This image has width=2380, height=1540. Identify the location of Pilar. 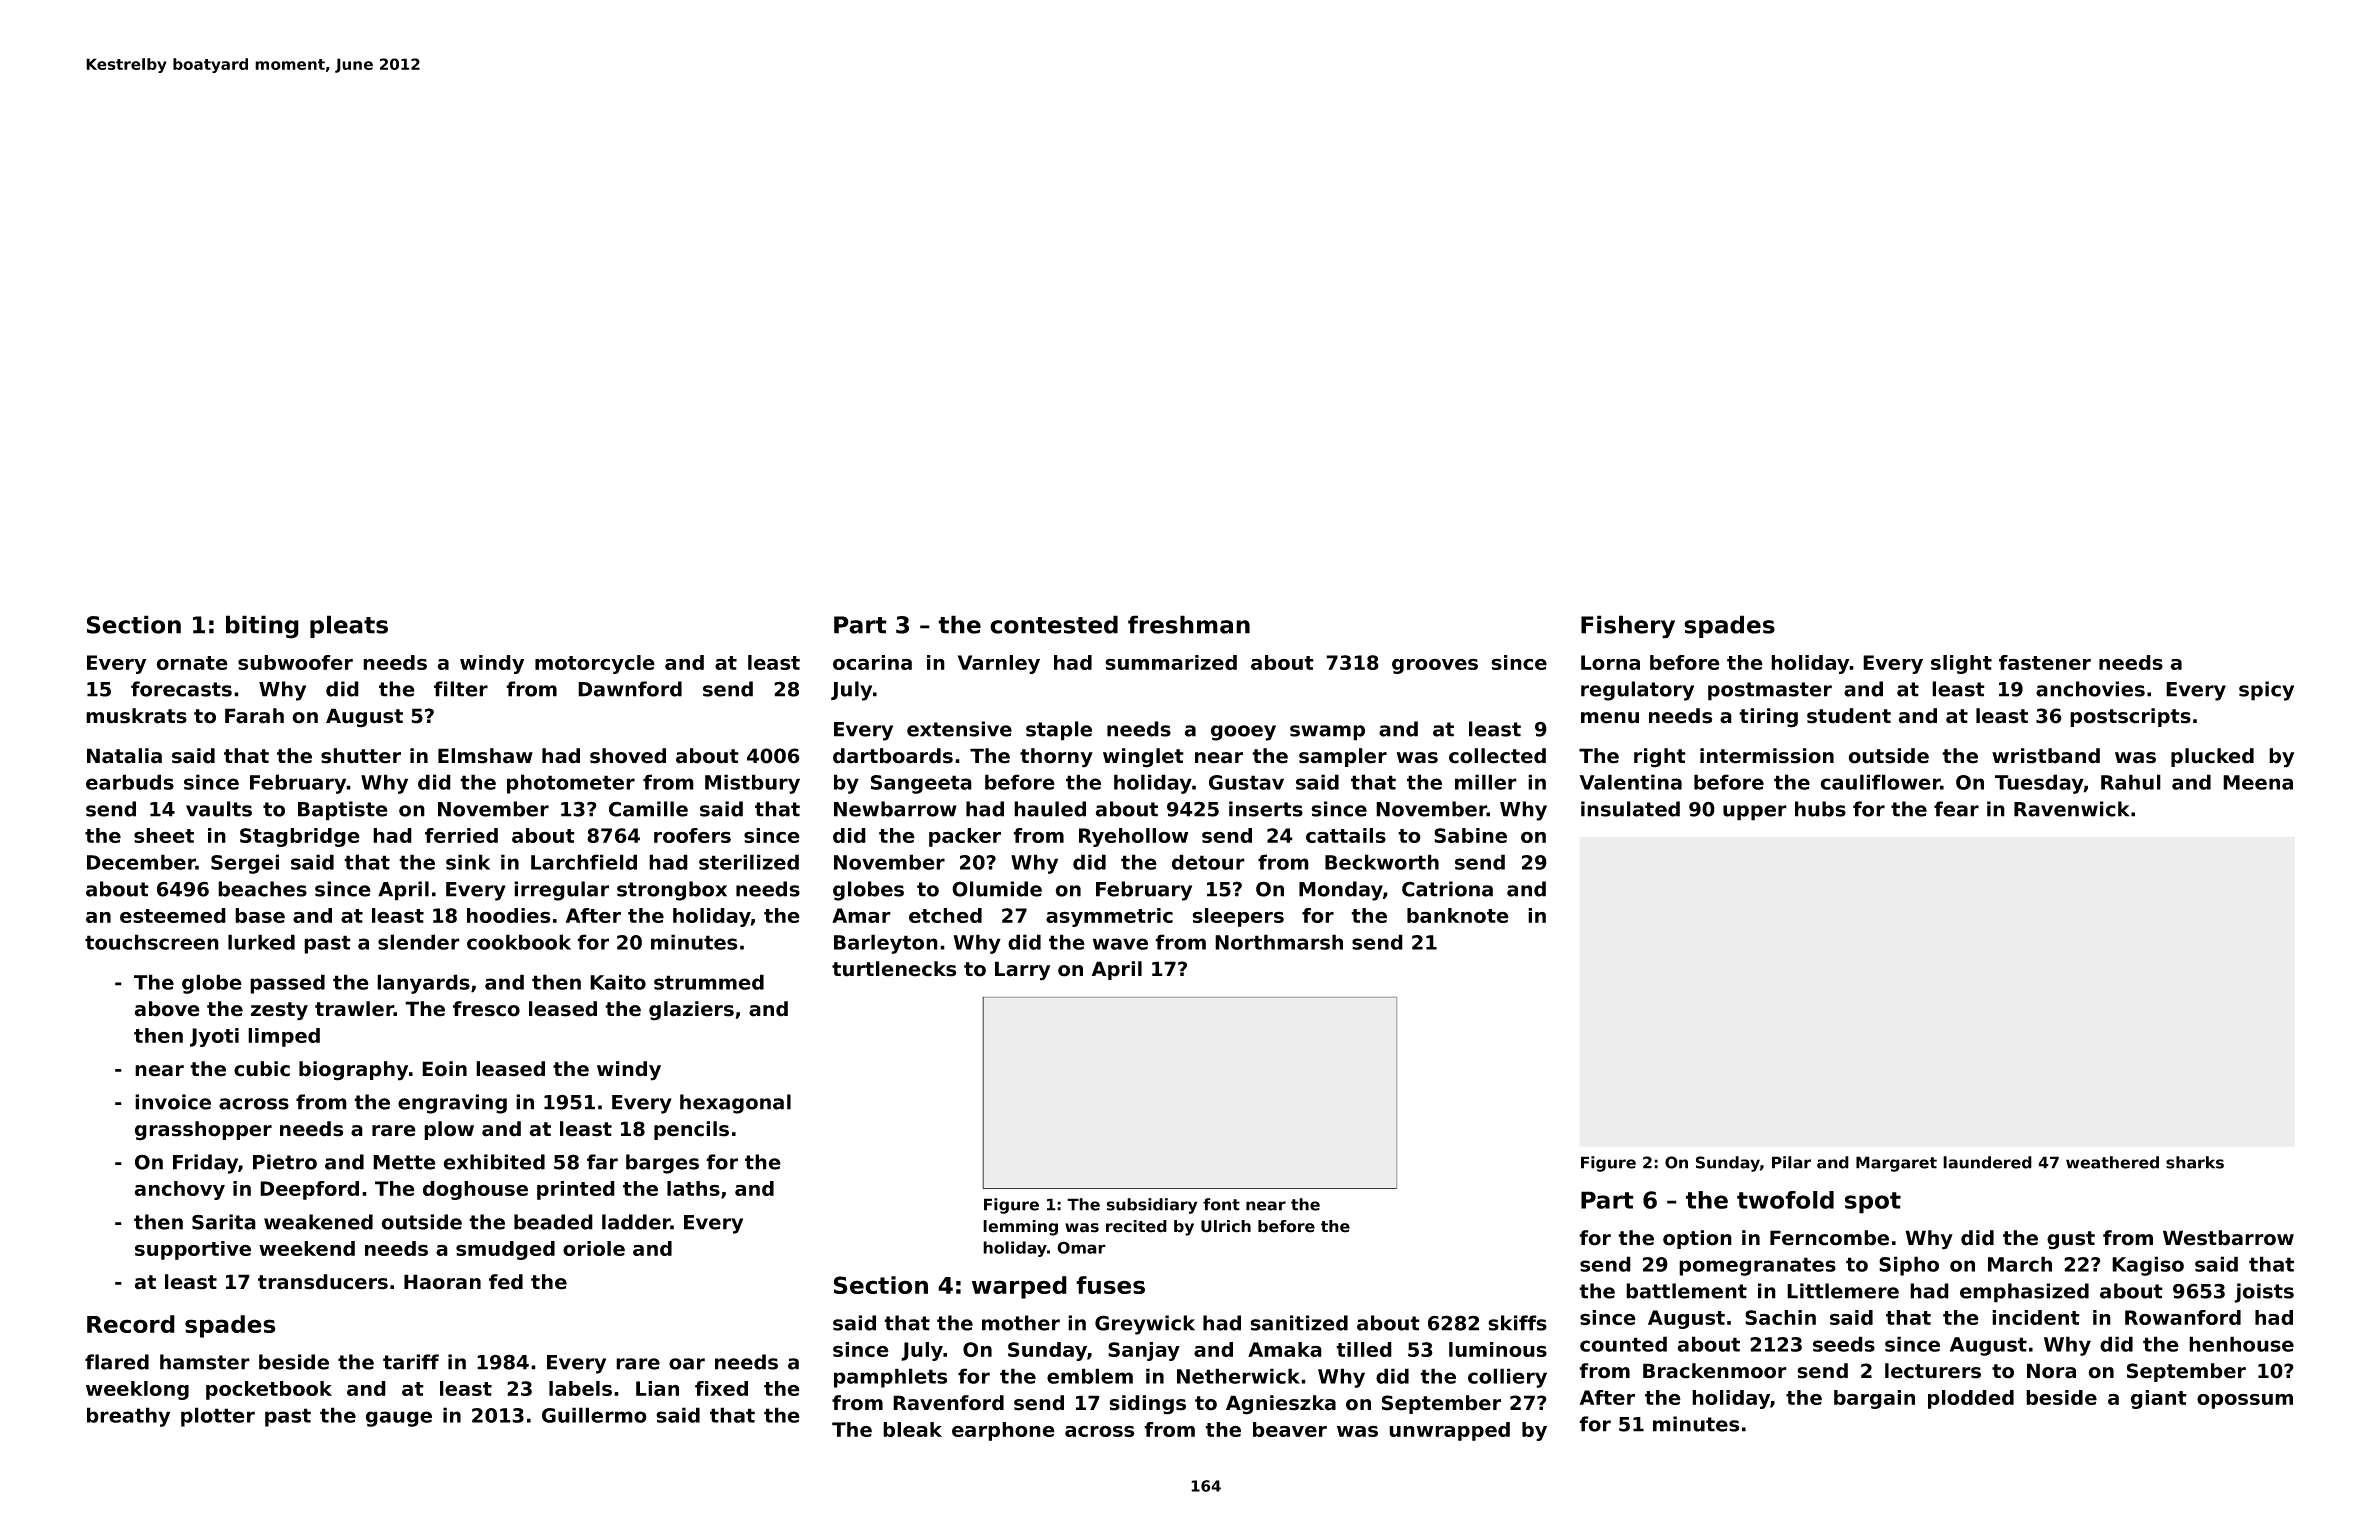
(1791, 1162).
